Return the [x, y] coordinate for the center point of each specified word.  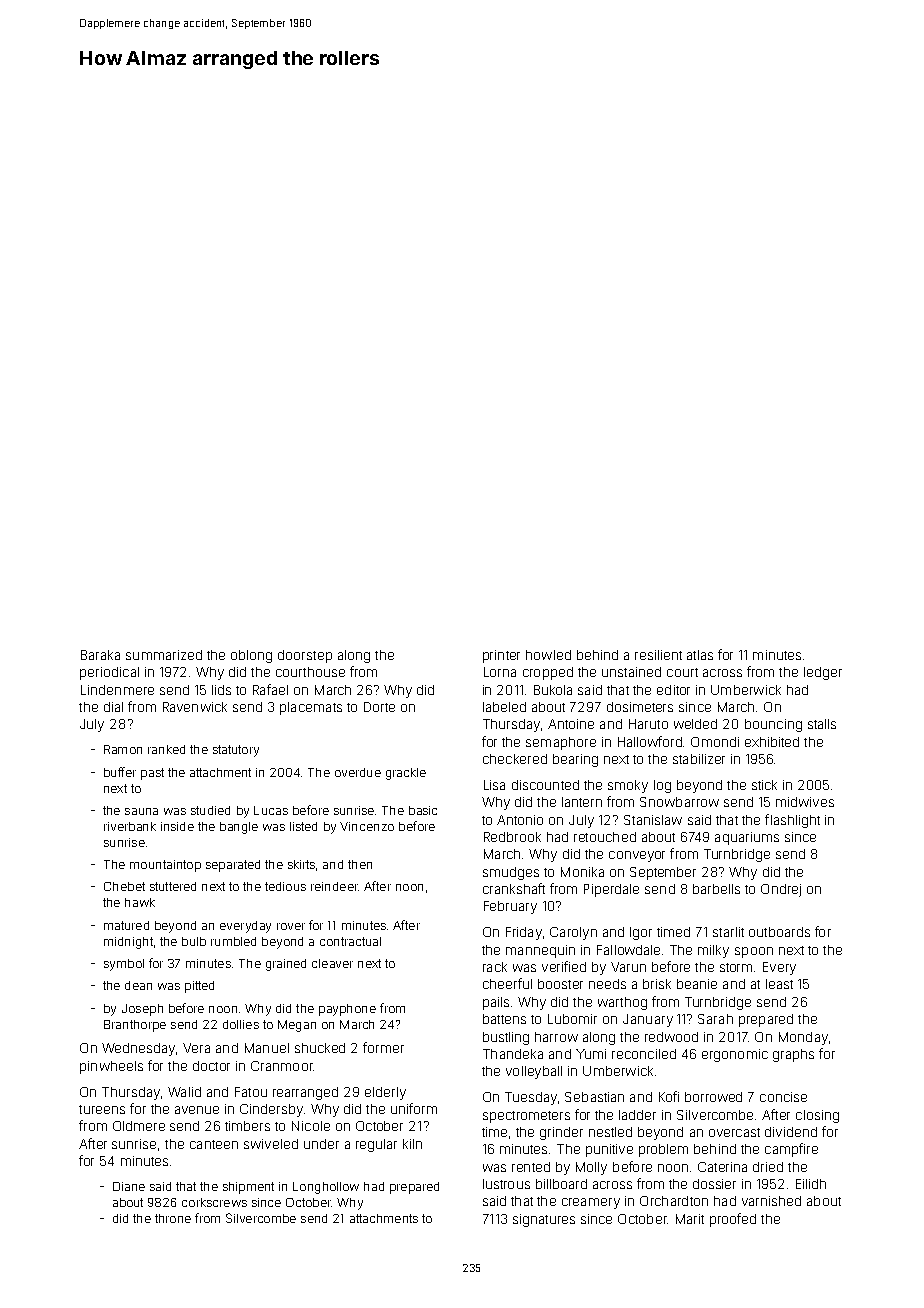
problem [663, 1150]
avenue [197, 1110]
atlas [700, 655]
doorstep [305, 656]
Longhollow [326, 1188]
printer [501, 656]
